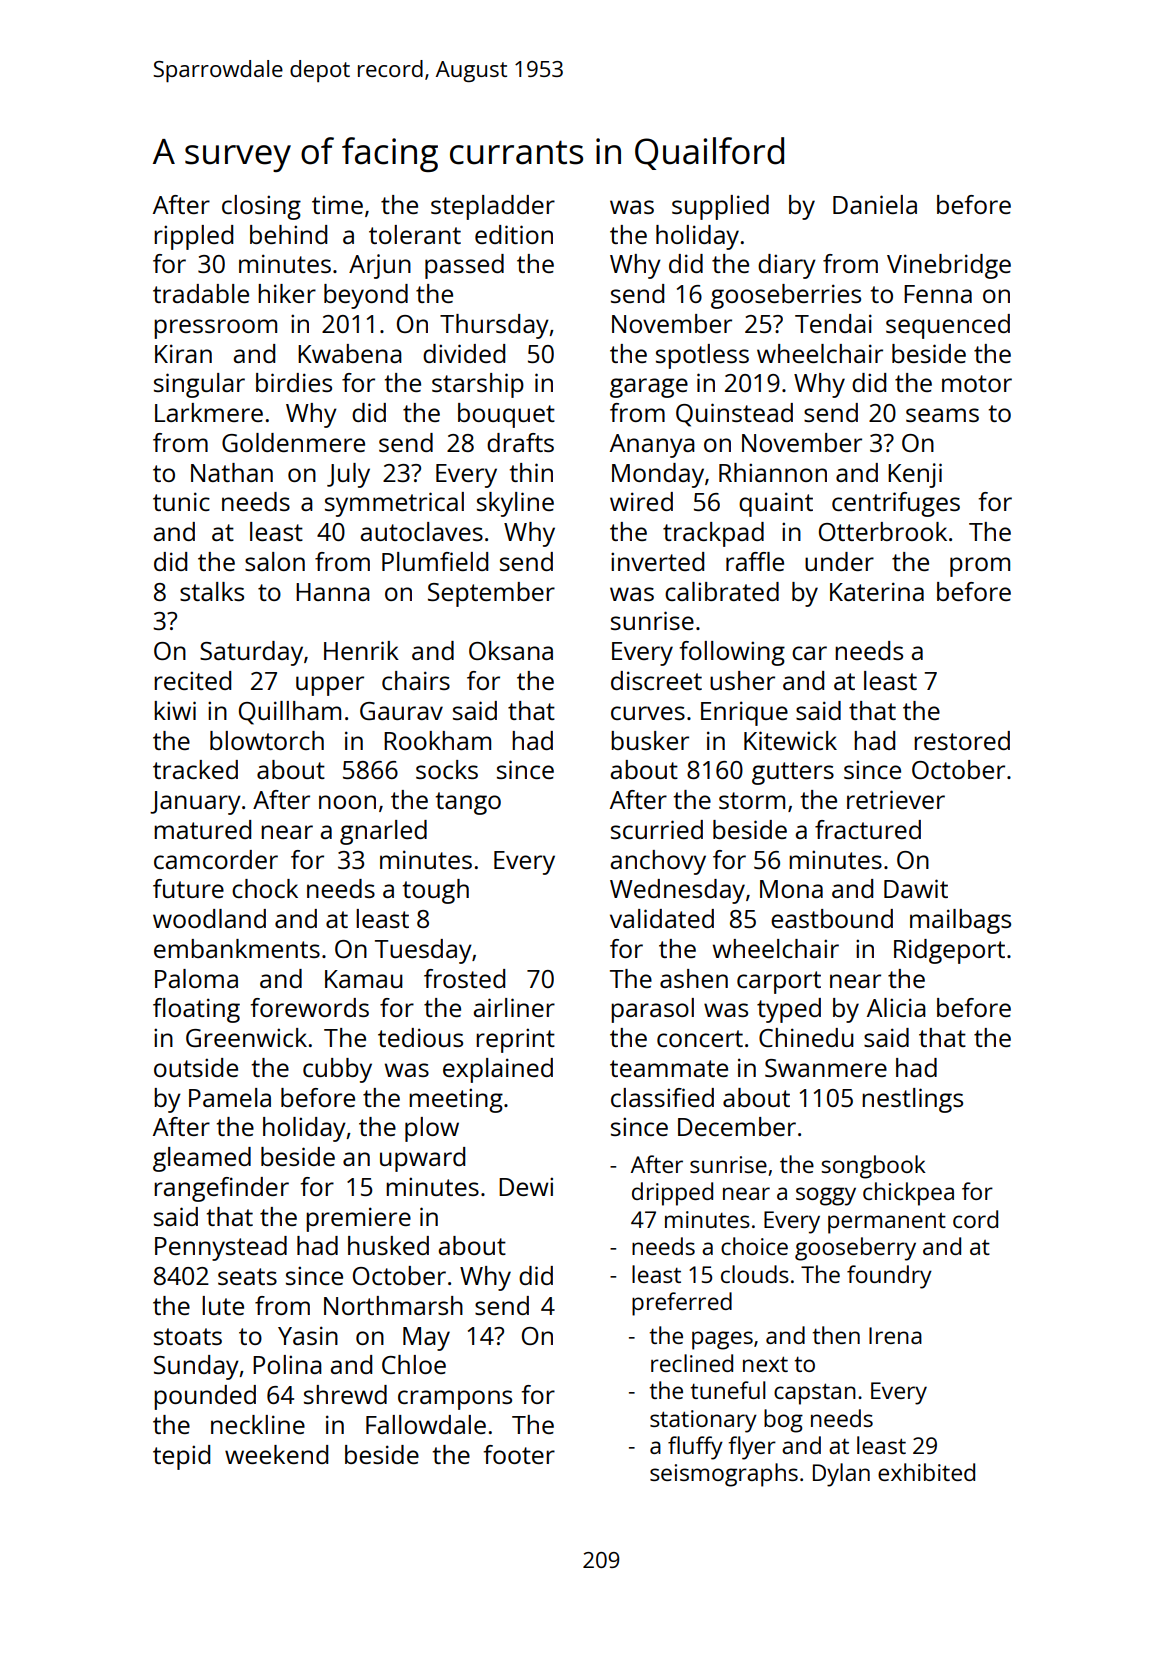 The width and height of the image is (1165, 1654). I want to click on tepid, so click(181, 1457).
